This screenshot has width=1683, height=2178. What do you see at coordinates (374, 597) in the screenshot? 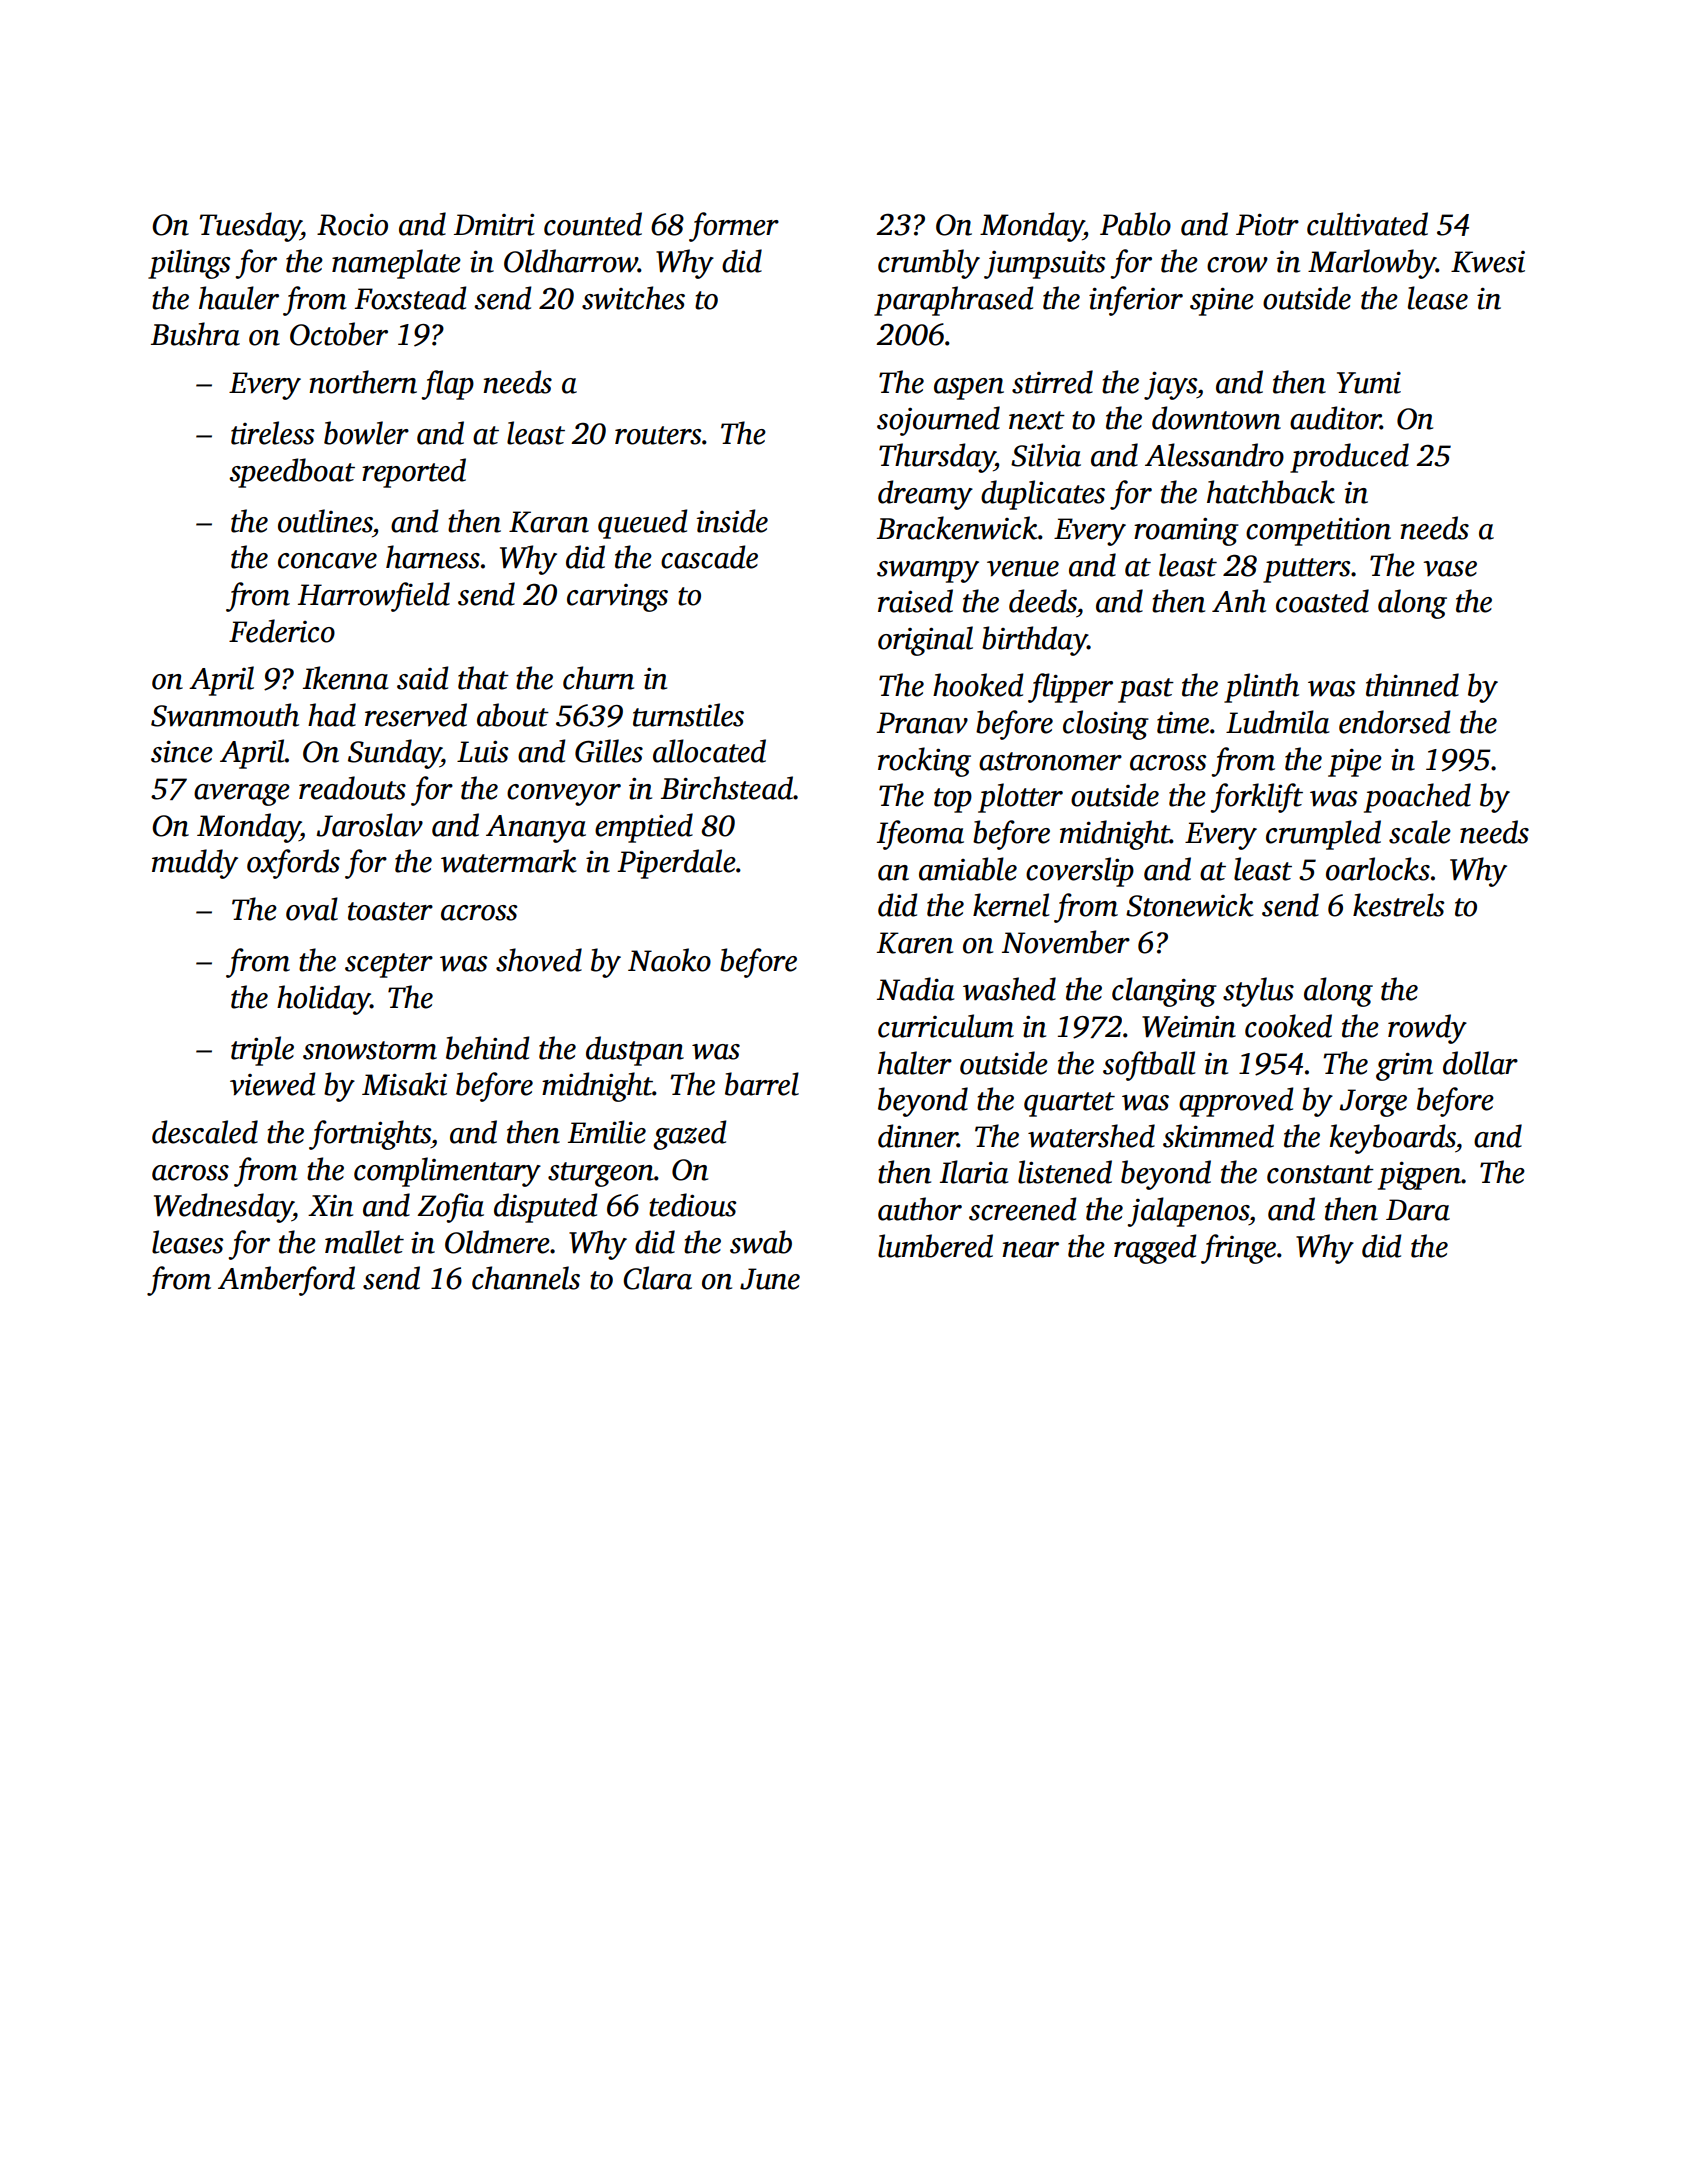
I see `Harrowfield` at bounding box center [374, 597].
